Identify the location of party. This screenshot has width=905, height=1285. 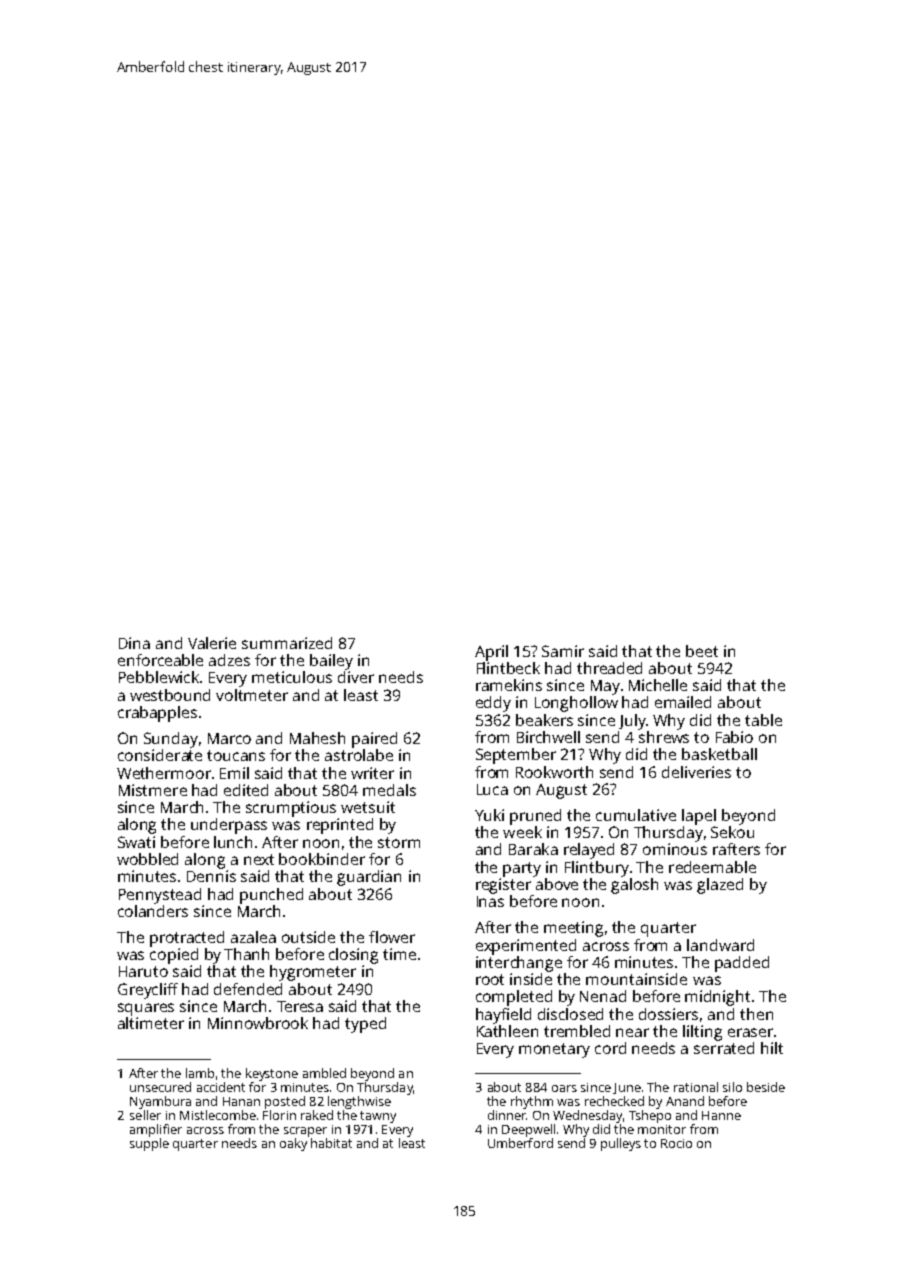
(522, 869).
